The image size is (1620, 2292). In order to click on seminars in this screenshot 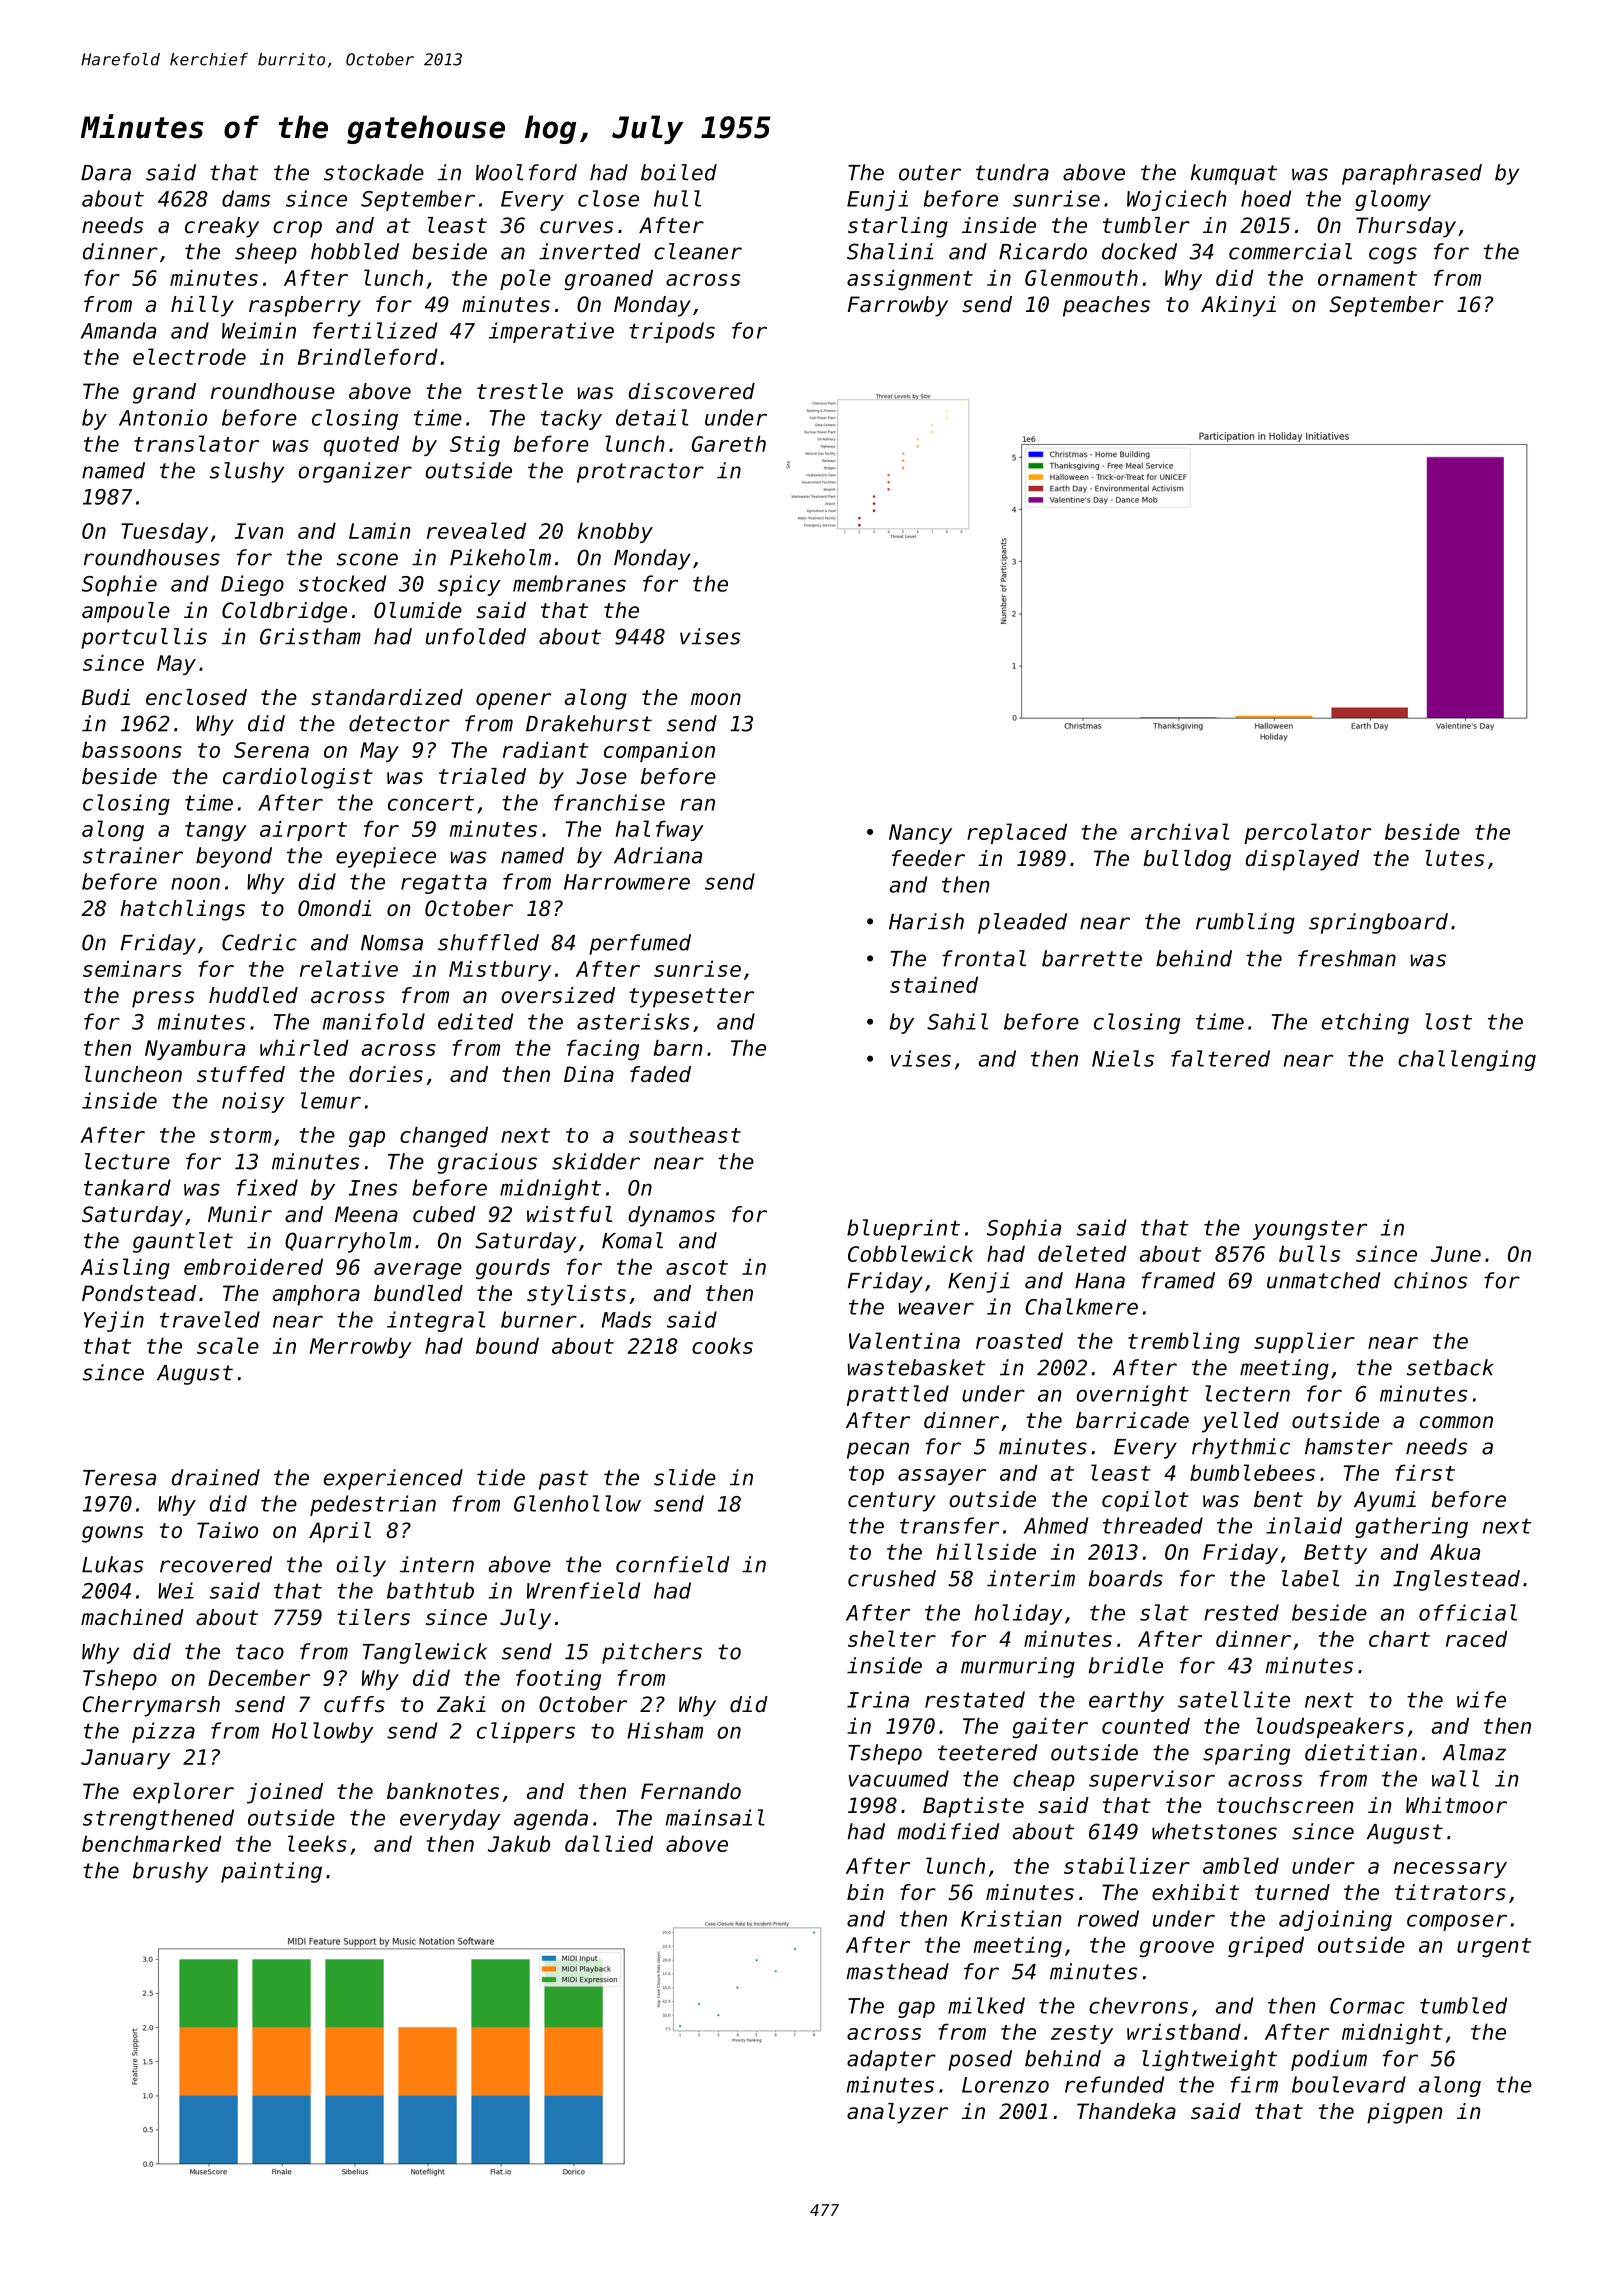, I will do `click(132, 968)`.
